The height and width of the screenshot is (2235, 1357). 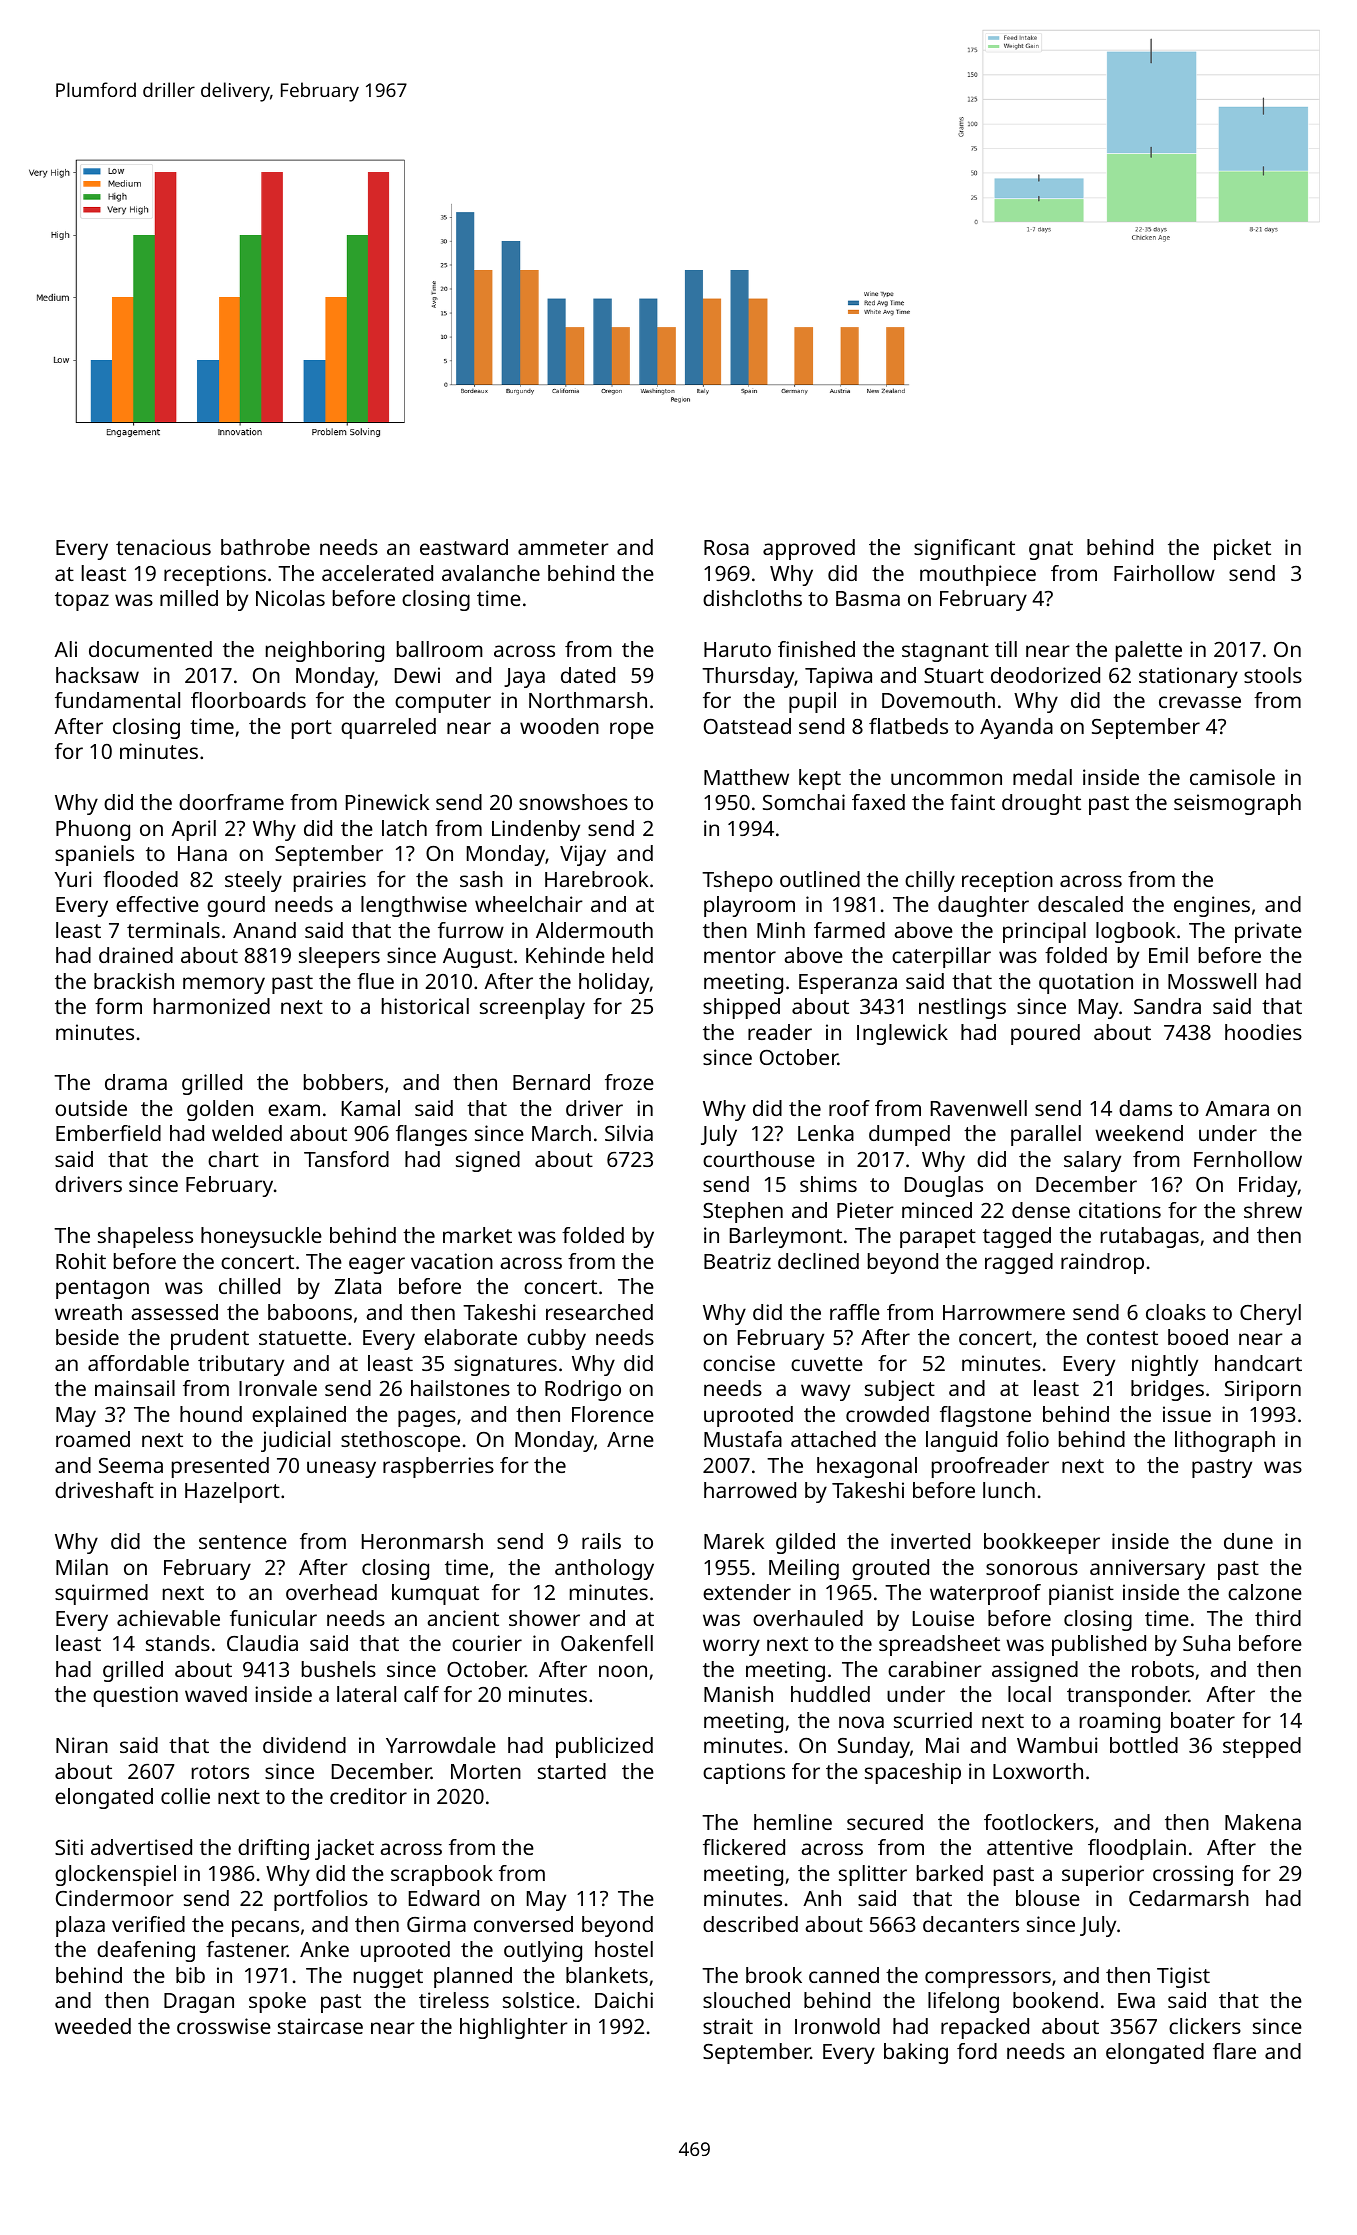 I want to click on Beatriz, so click(x=737, y=1261).
